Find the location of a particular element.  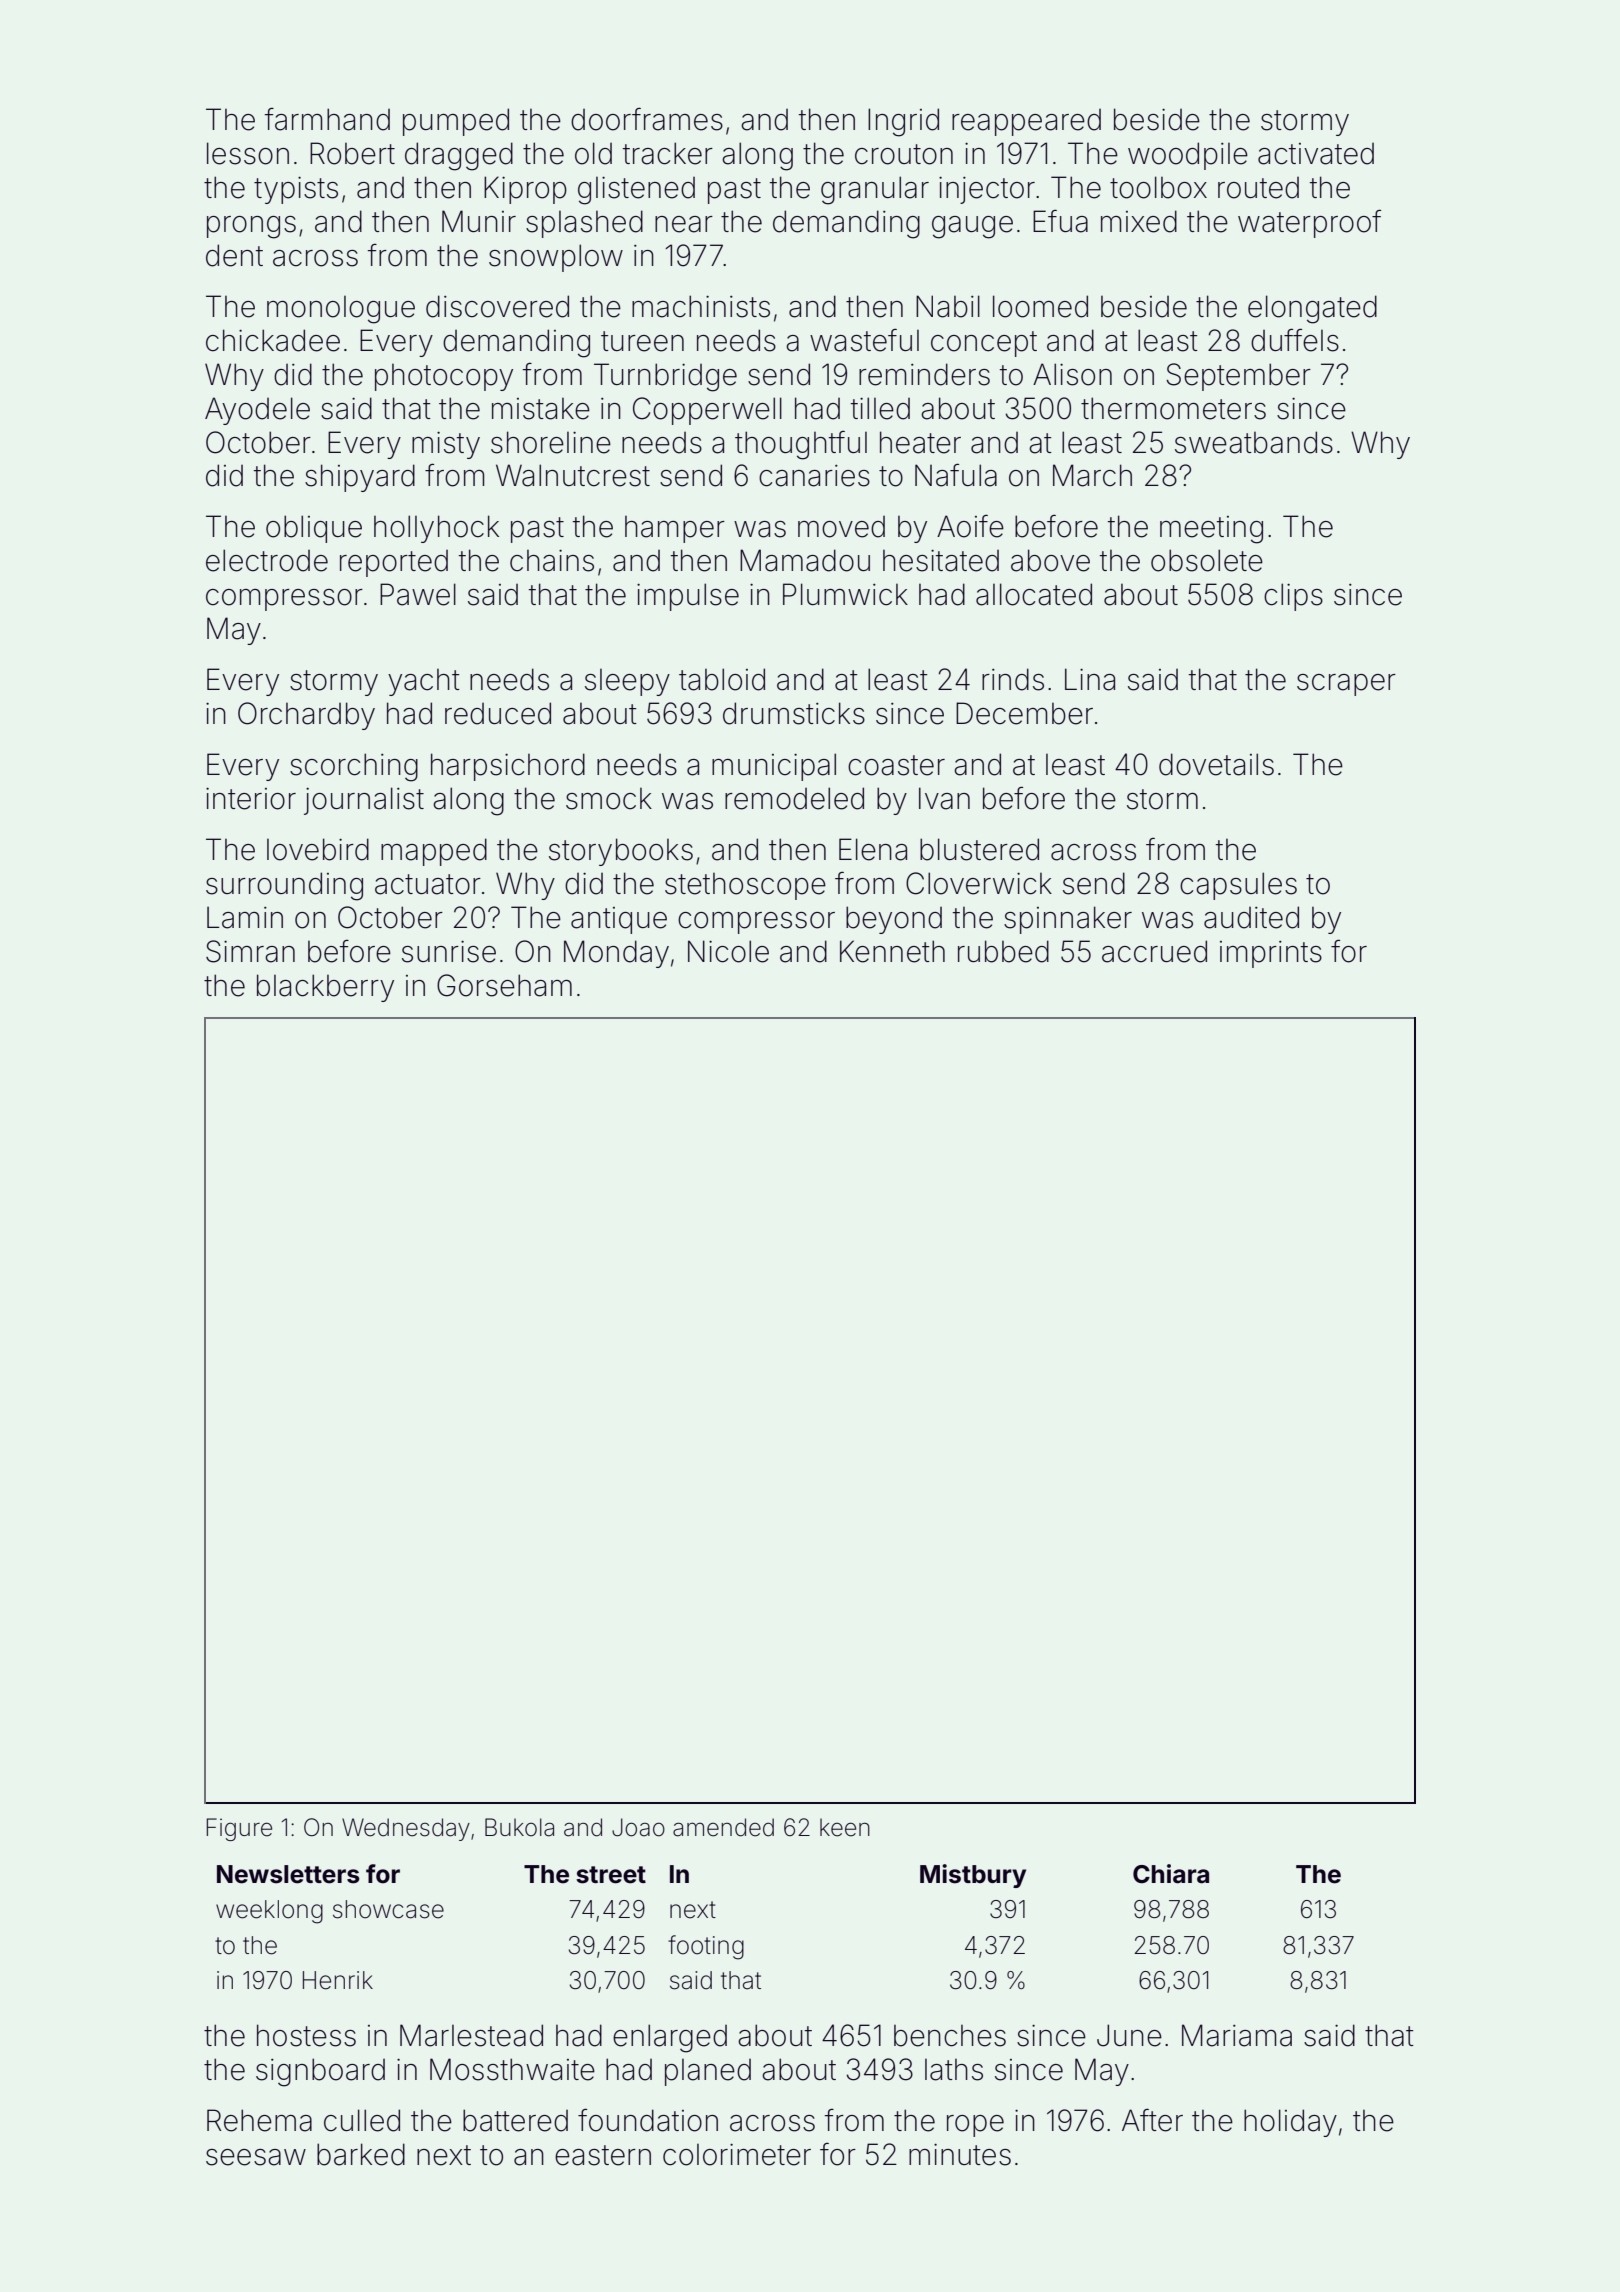

Marlestead is located at coordinates (471, 2035).
